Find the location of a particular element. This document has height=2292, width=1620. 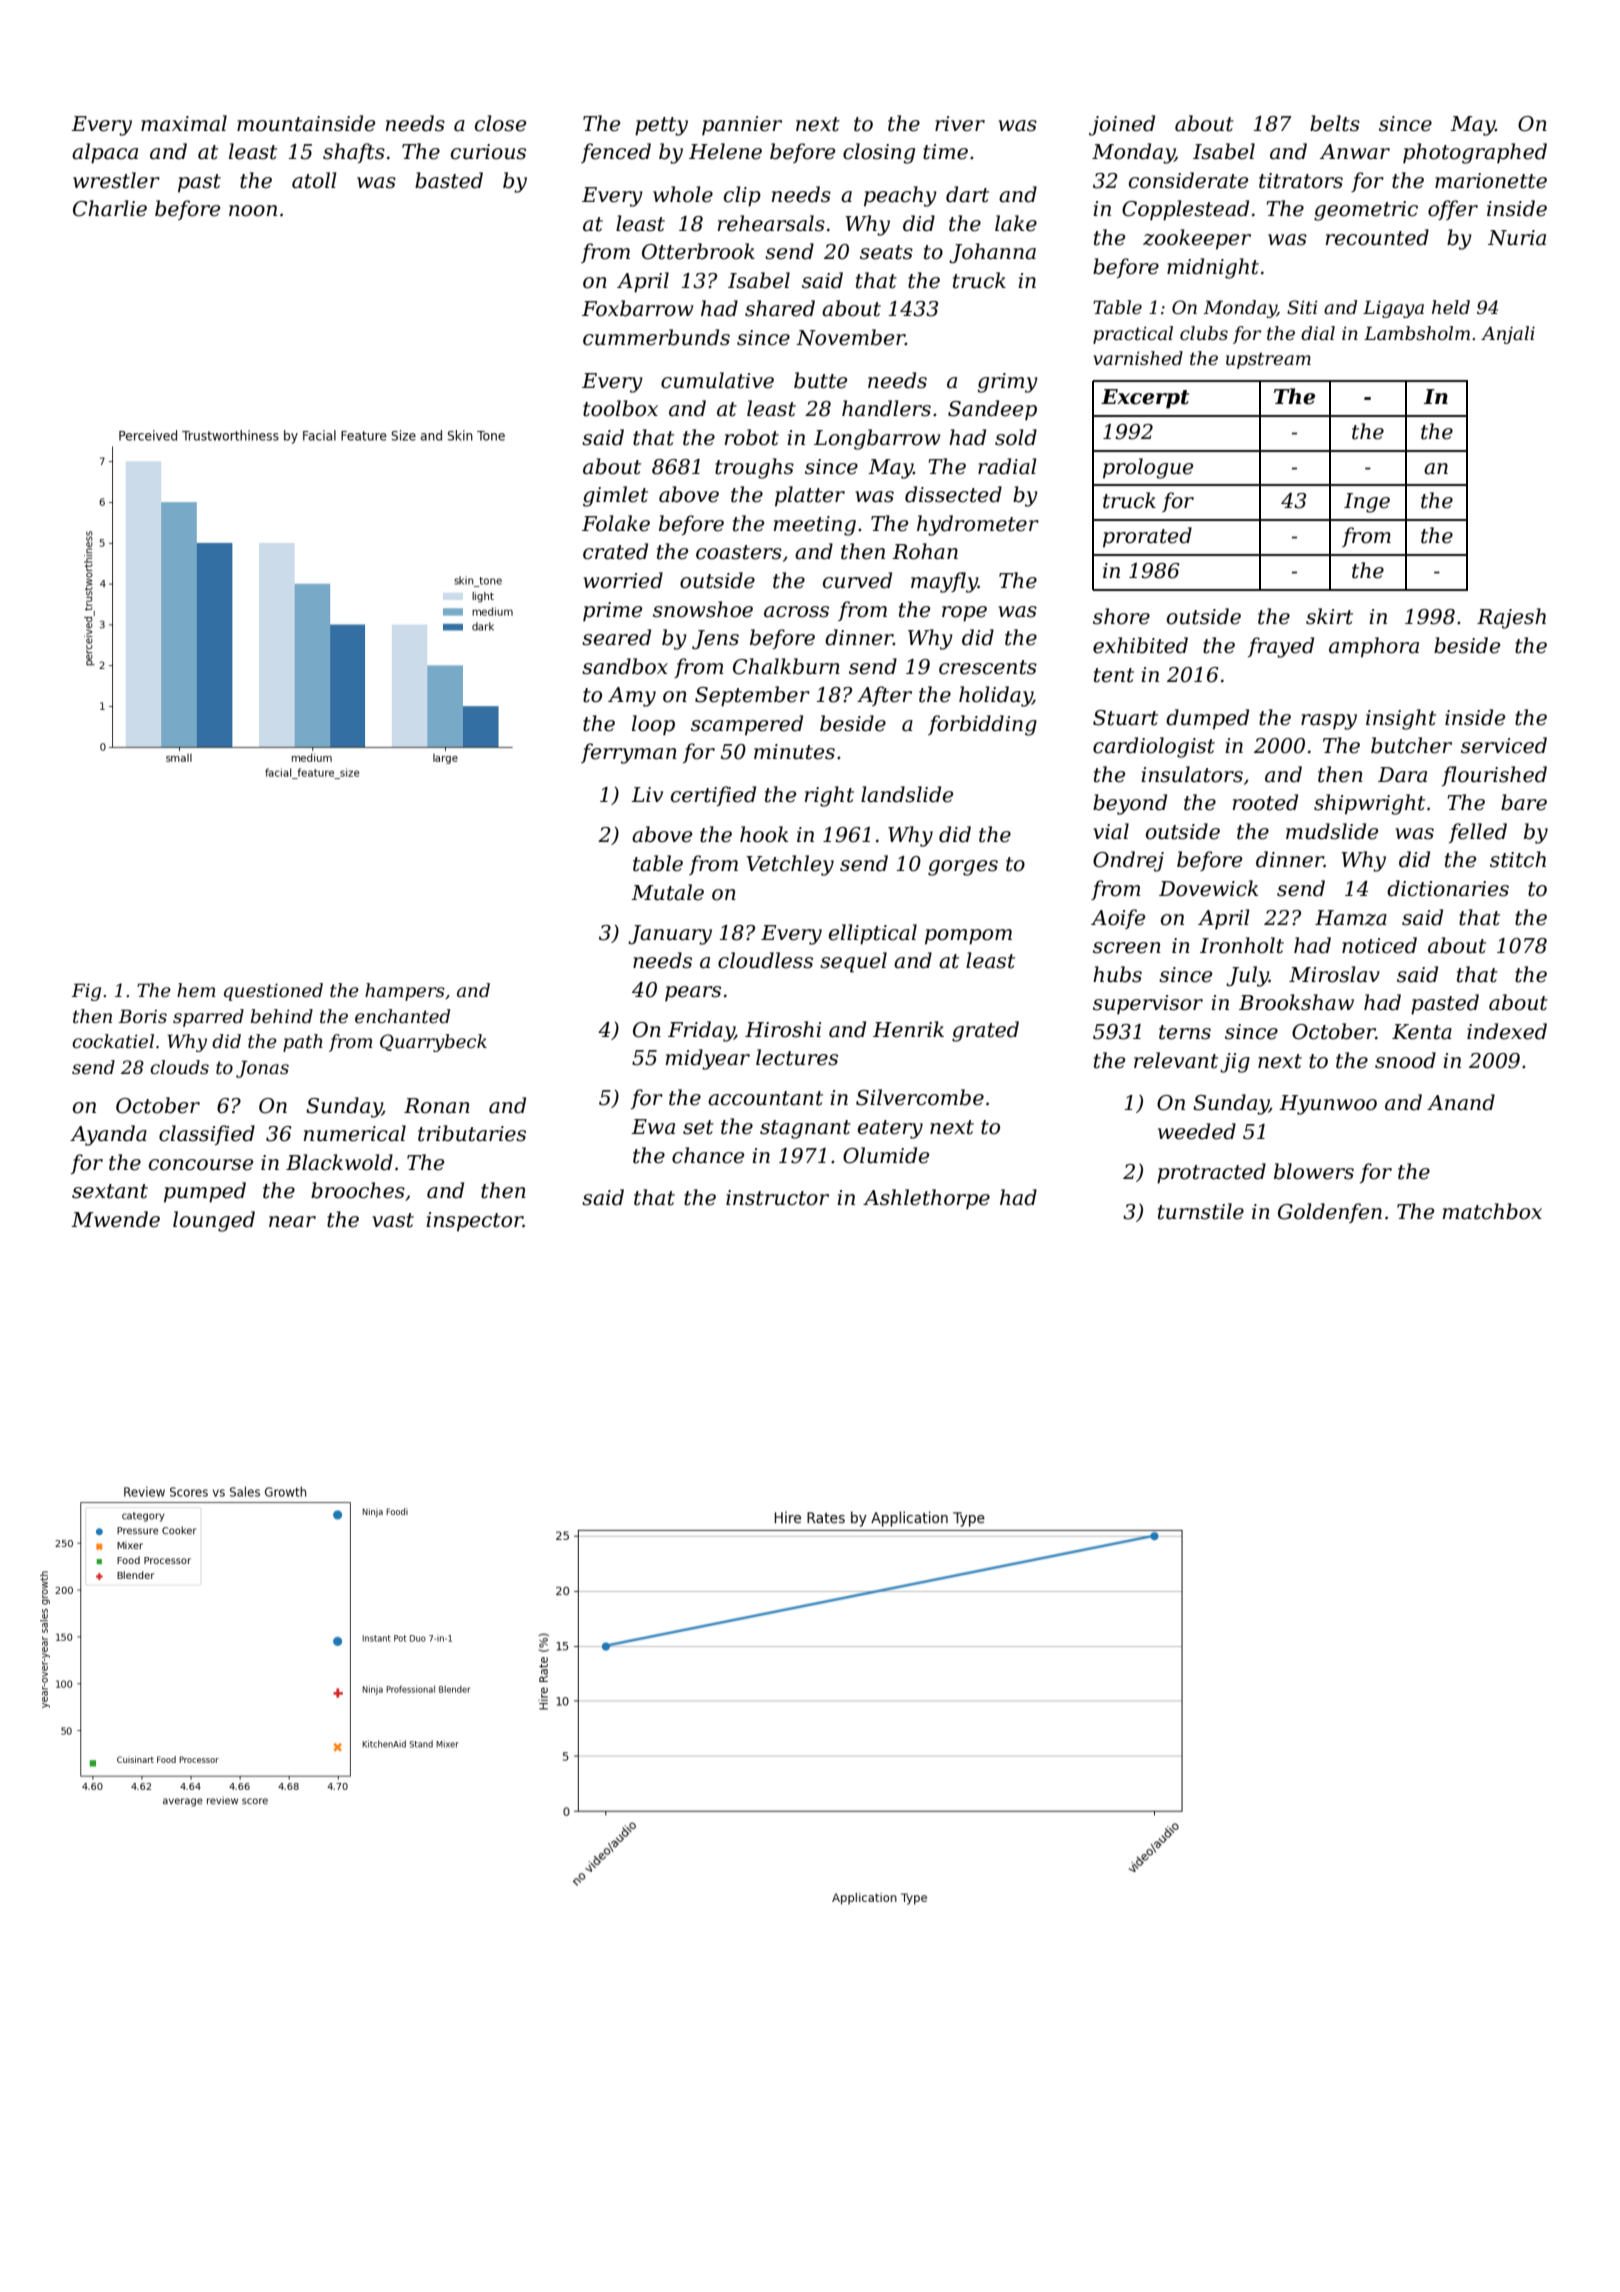

brooches is located at coordinates (358, 1190).
